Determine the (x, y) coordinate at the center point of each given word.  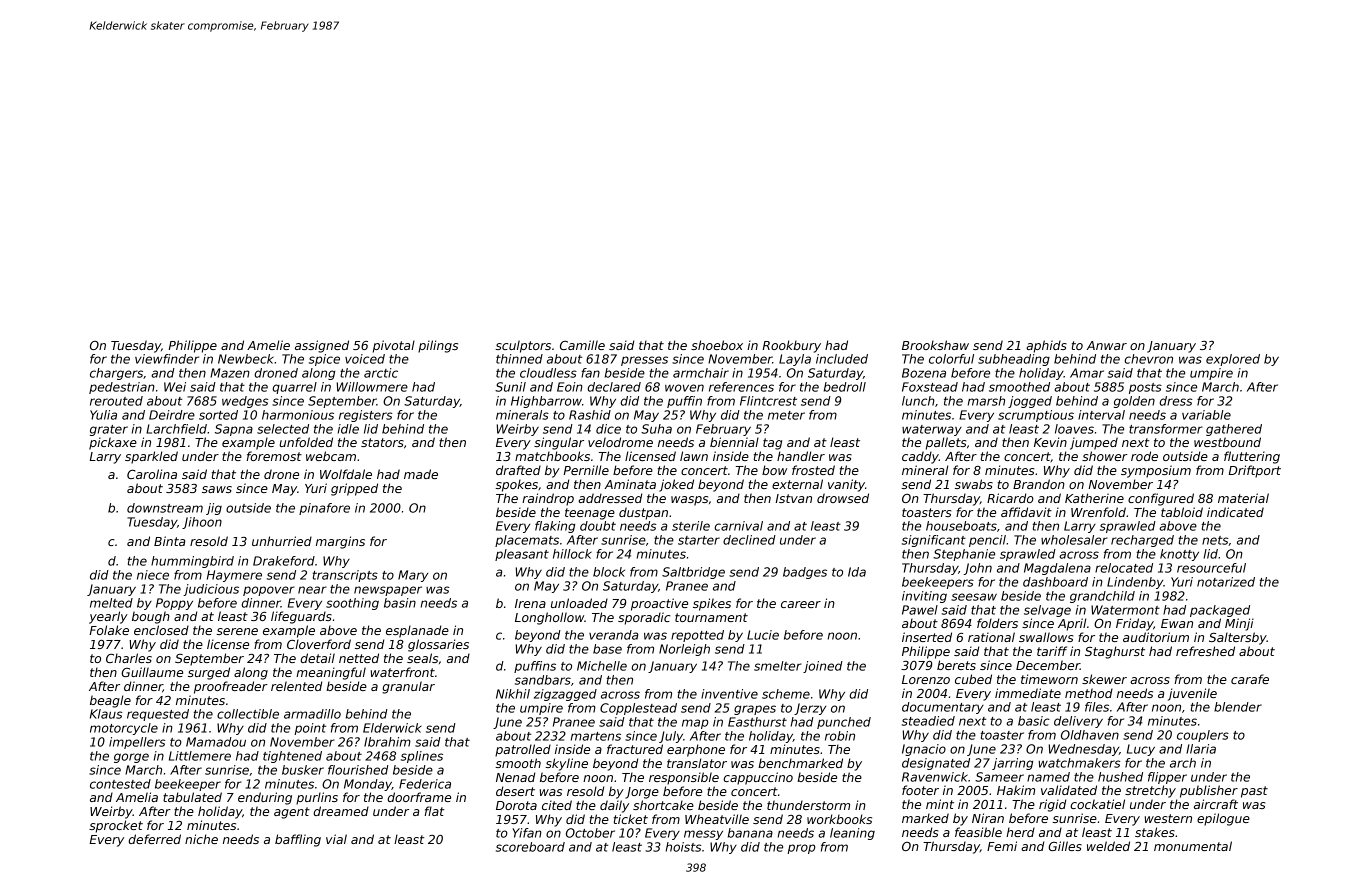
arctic (381, 373)
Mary (413, 576)
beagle (110, 701)
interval (1101, 415)
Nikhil (513, 694)
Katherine (1094, 498)
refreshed (1205, 651)
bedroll (845, 387)
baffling (298, 840)
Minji (1239, 624)
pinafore (324, 509)
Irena (530, 603)
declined (749, 540)
